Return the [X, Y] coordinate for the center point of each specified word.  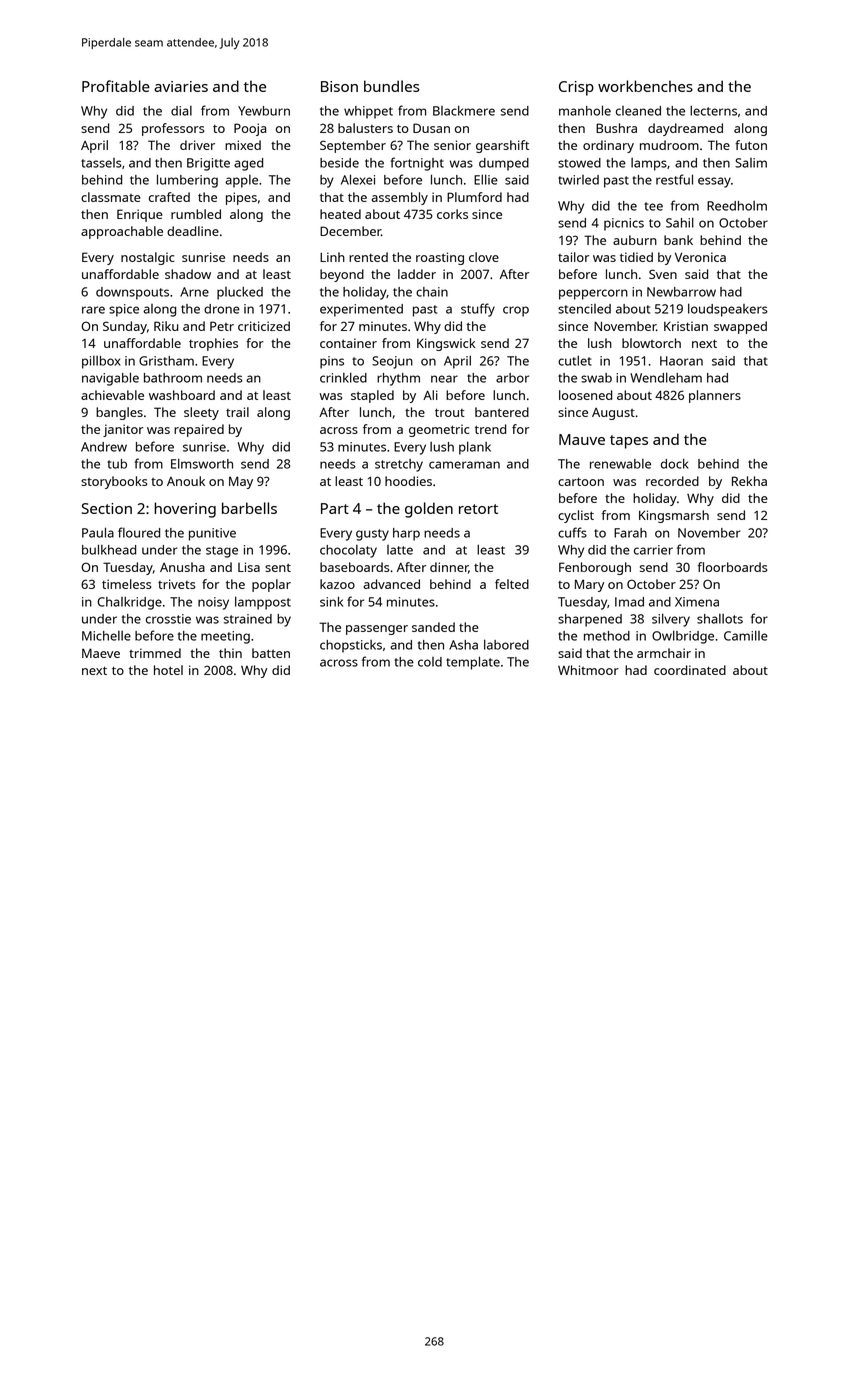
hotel [168, 670]
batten [271, 653]
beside [339, 163]
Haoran [681, 361]
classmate [111, 197]
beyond [342, 275]
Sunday [125, 327]
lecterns [713, 110]
